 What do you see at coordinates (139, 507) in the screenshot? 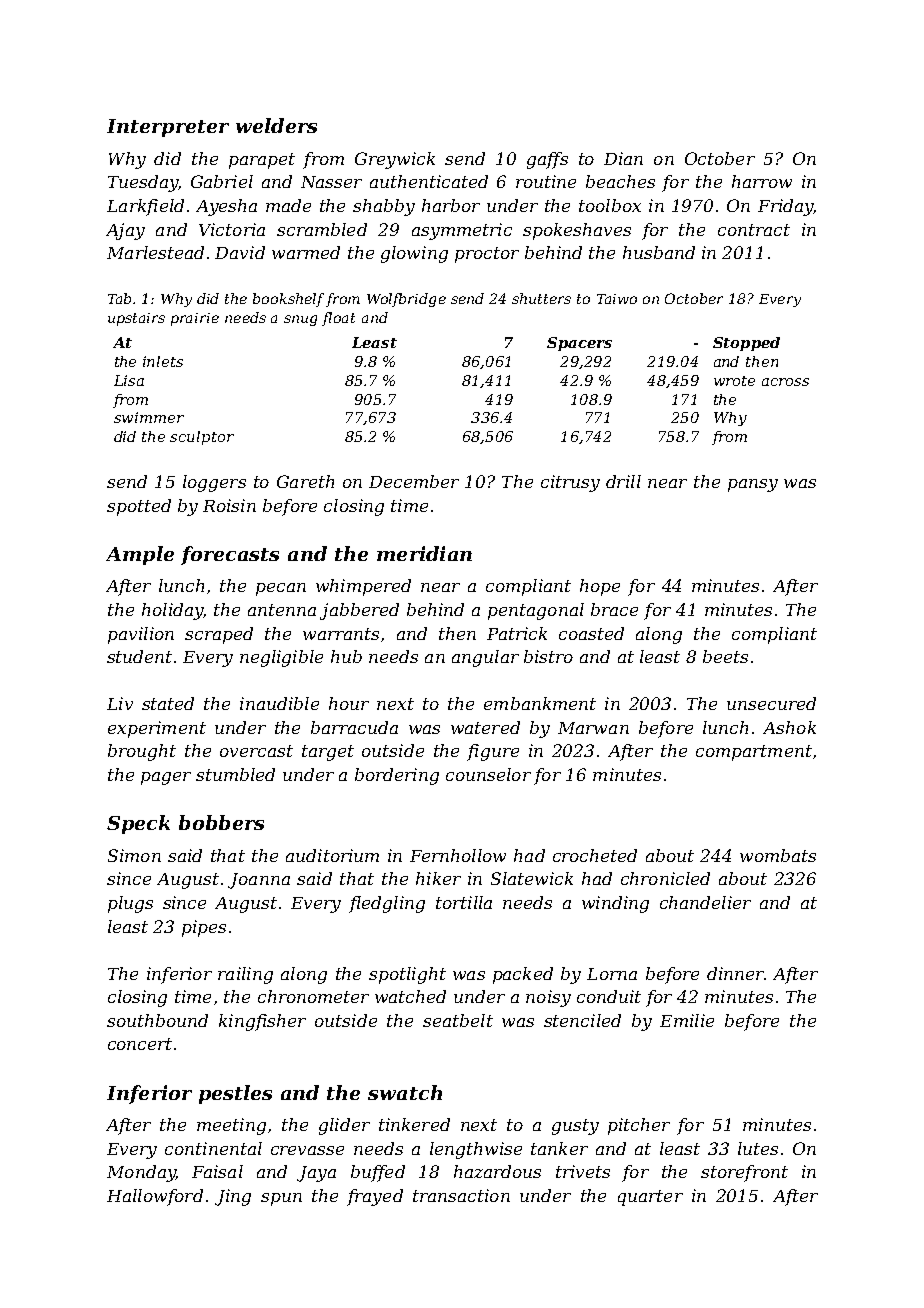
I see `spotted` at bounding box center [139, 507].
